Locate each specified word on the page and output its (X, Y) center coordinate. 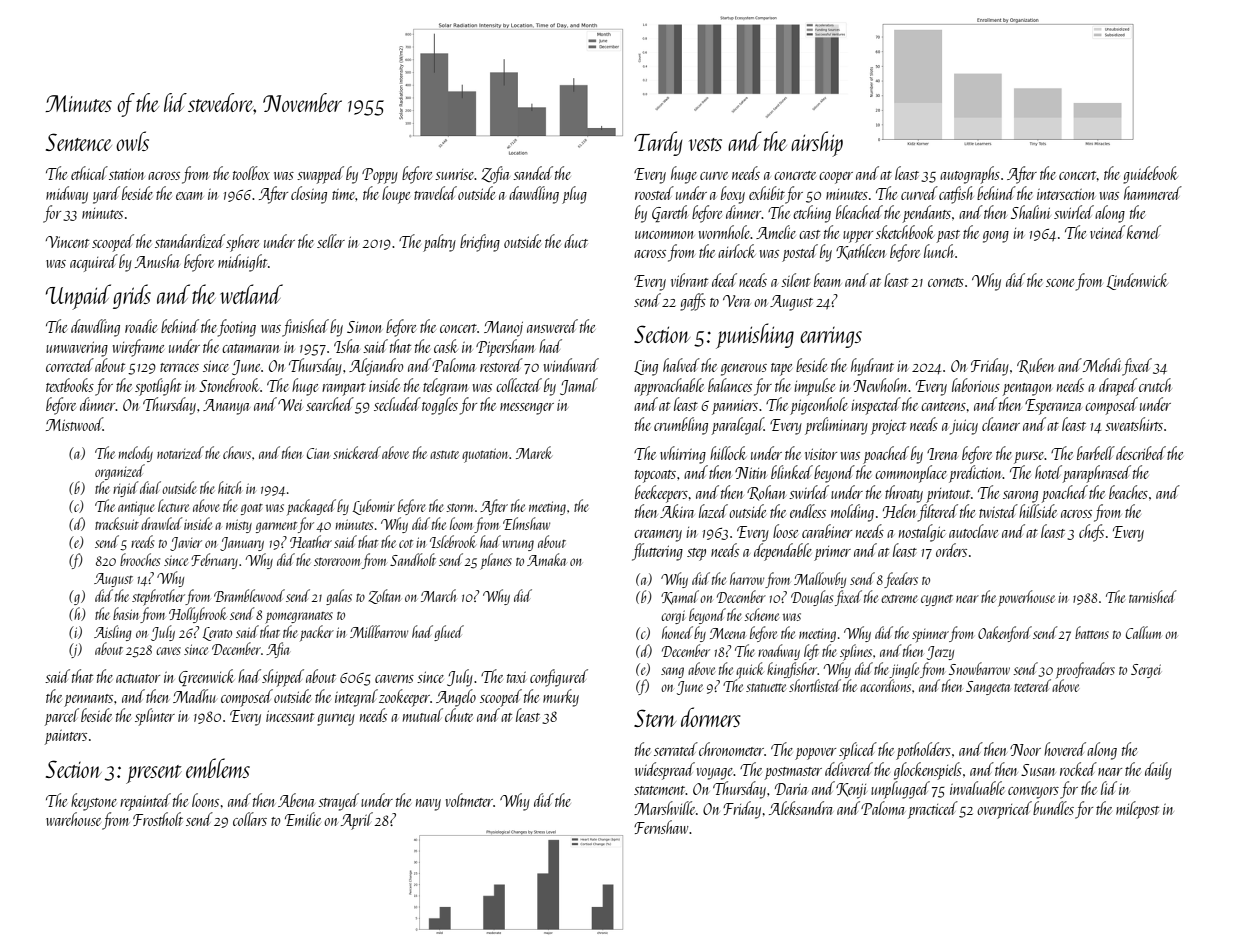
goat (252, 509)
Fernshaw (661, 827)
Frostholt (158, 819)
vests (705, 144)
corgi (673, 617)
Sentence (79, 142)
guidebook (1150, 175)
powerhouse (1026, 598)
